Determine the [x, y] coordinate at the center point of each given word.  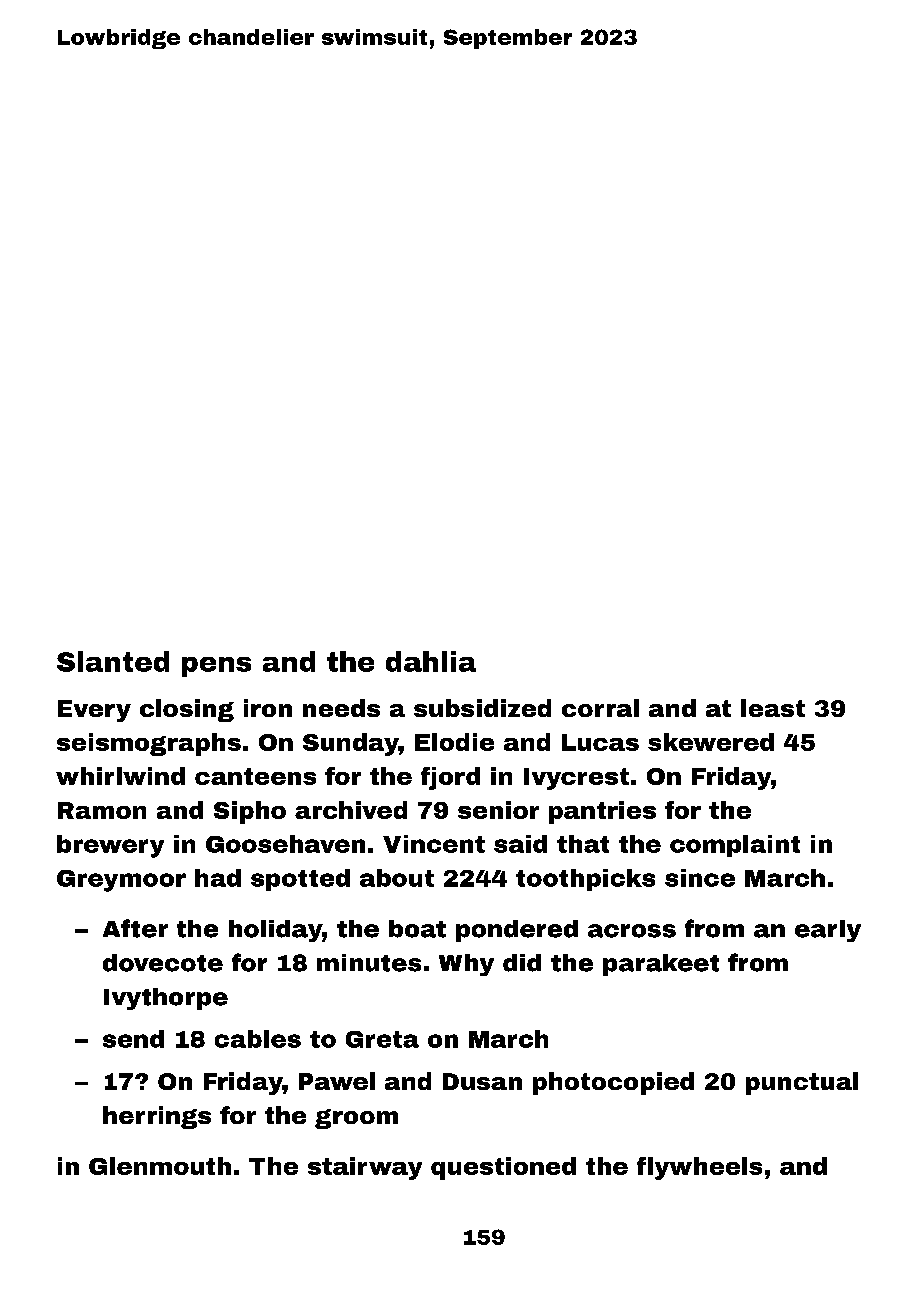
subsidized [482, 708]
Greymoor [121, 881]
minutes [369, 963]
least [773, 708]
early [828, 931]
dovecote [163, 963]
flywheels [699, 1168]
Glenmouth [160, 1166]
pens [216, 667]
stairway [365, 1168]
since [700, 878]
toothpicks [585, 880]
